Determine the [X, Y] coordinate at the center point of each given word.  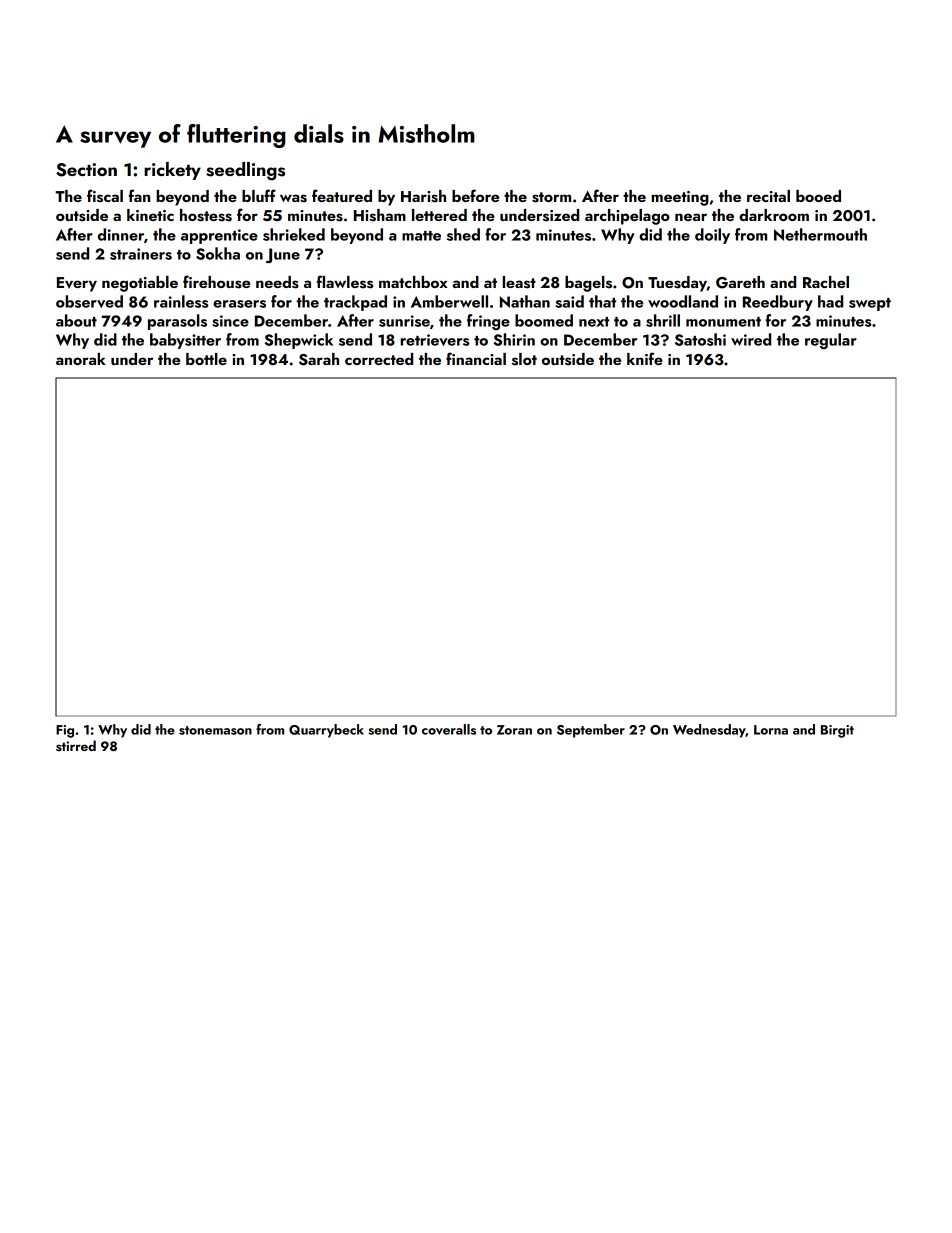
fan [139, 195]
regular [831, 341]
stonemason [215, 730]
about [76, 320]
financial [476, 358]
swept [870, 304]
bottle [206, 359]
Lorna [771, 730]
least [519, 282]
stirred [76, 745]
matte [421, 236]
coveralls [449, 729]
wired [751, 339]
